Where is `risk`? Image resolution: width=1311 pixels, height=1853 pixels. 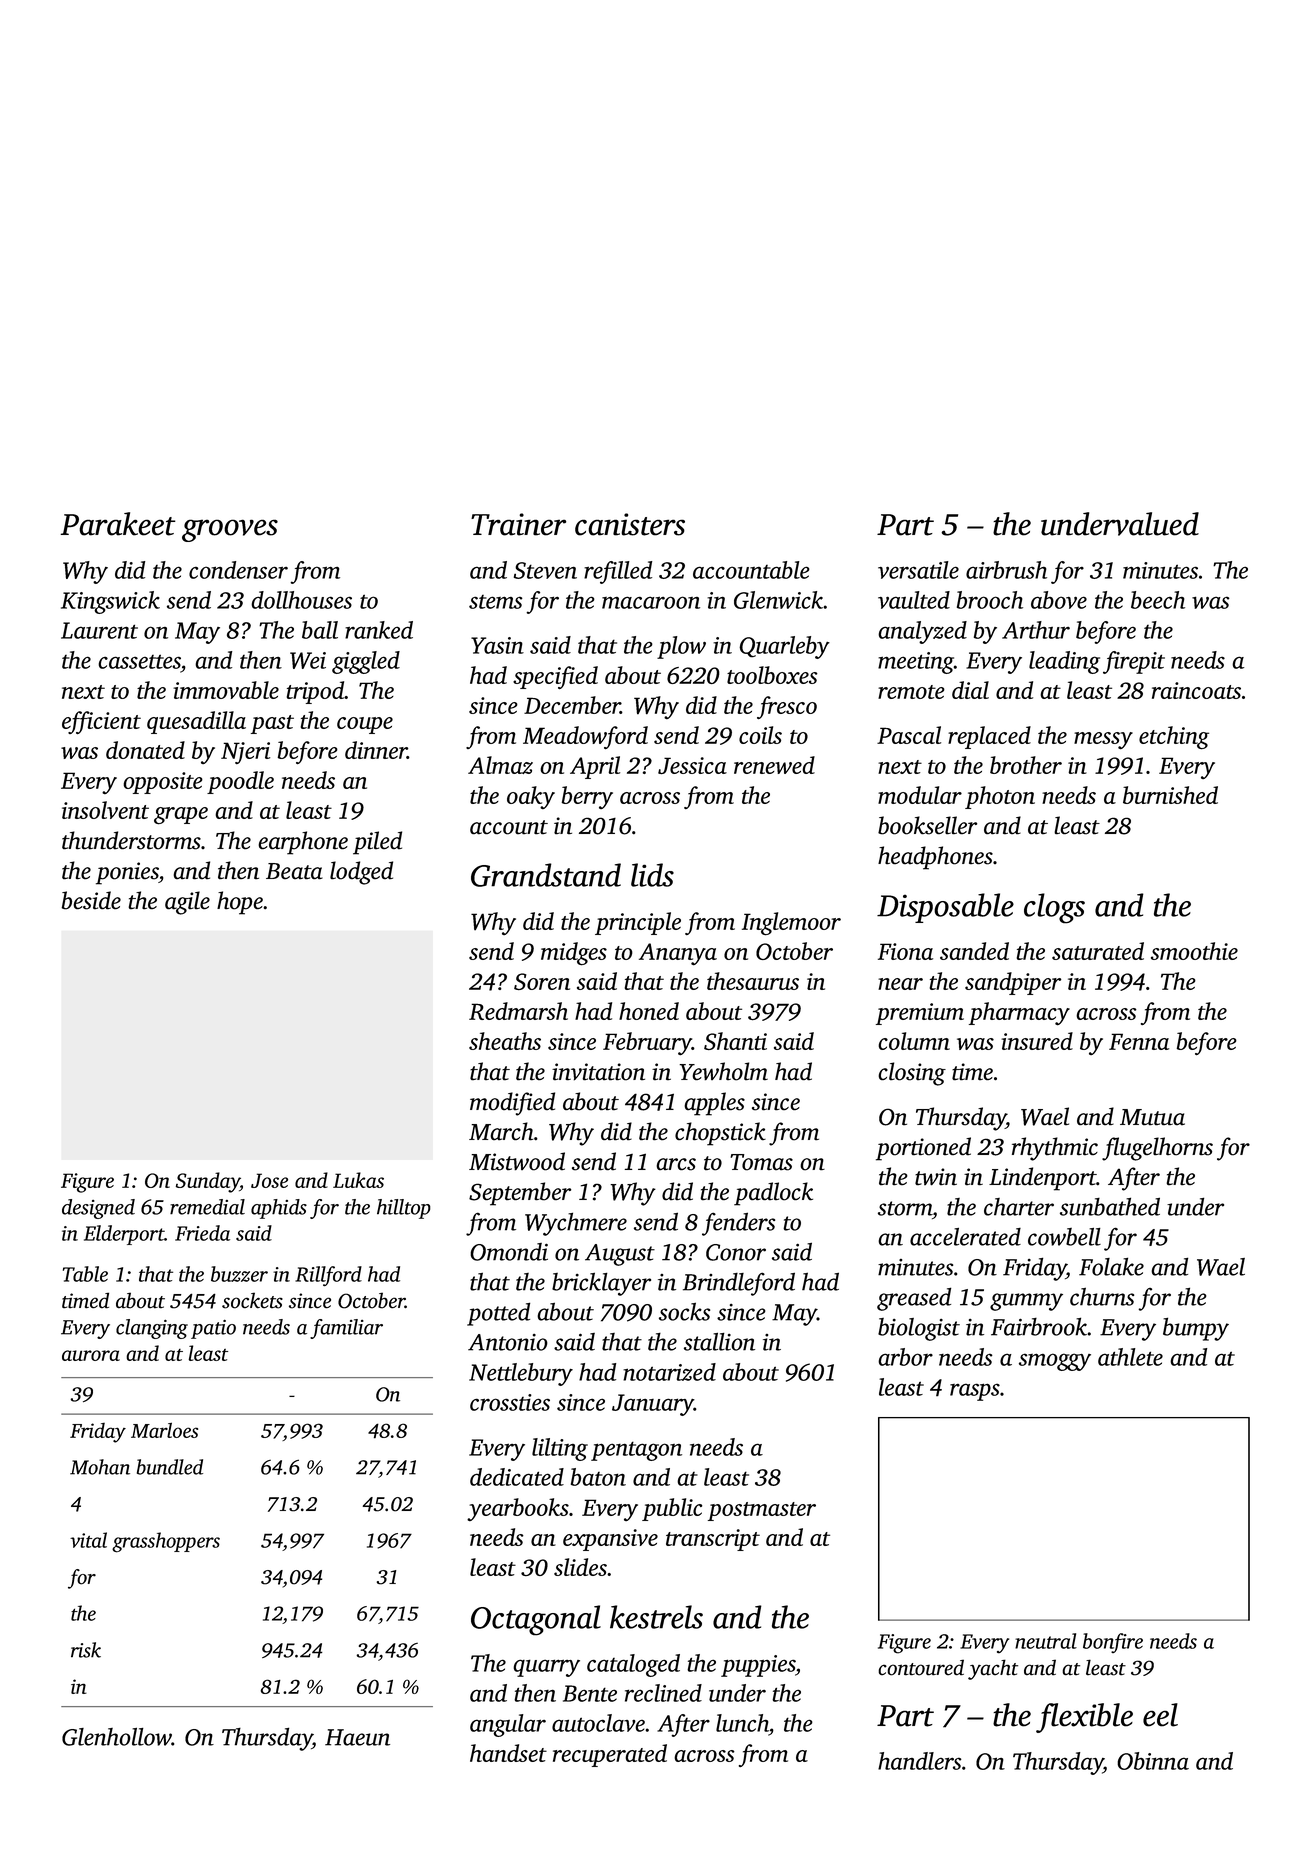 risk is located at coordinates (86, 1650).
